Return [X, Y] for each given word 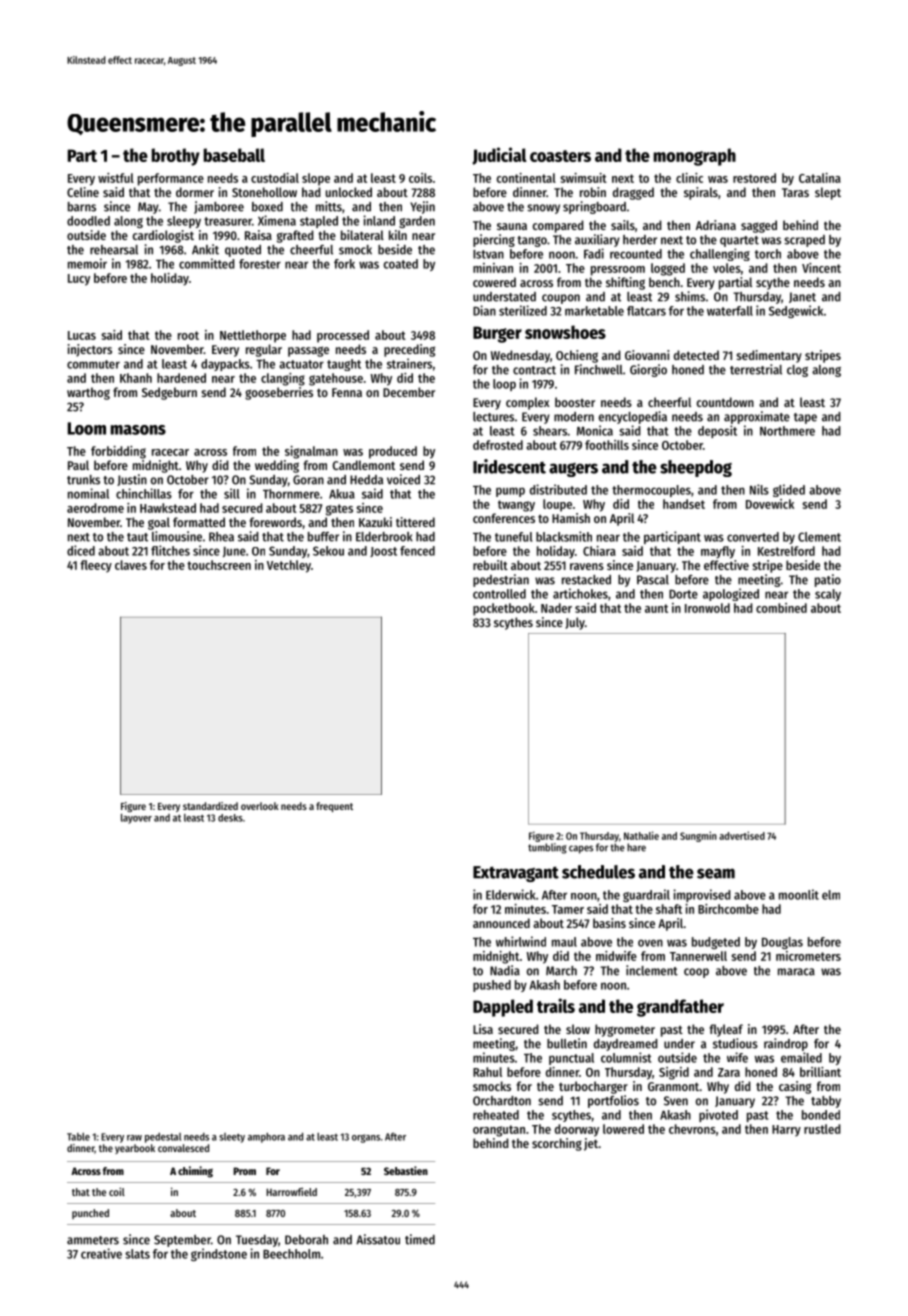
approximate [757, 417]
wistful [116, 178]
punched [90, 1214]
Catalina [820, 178]
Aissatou [378, 1239]
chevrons [692, 1129]
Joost [383, 552]
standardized [210, 806]
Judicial [499, 156]
